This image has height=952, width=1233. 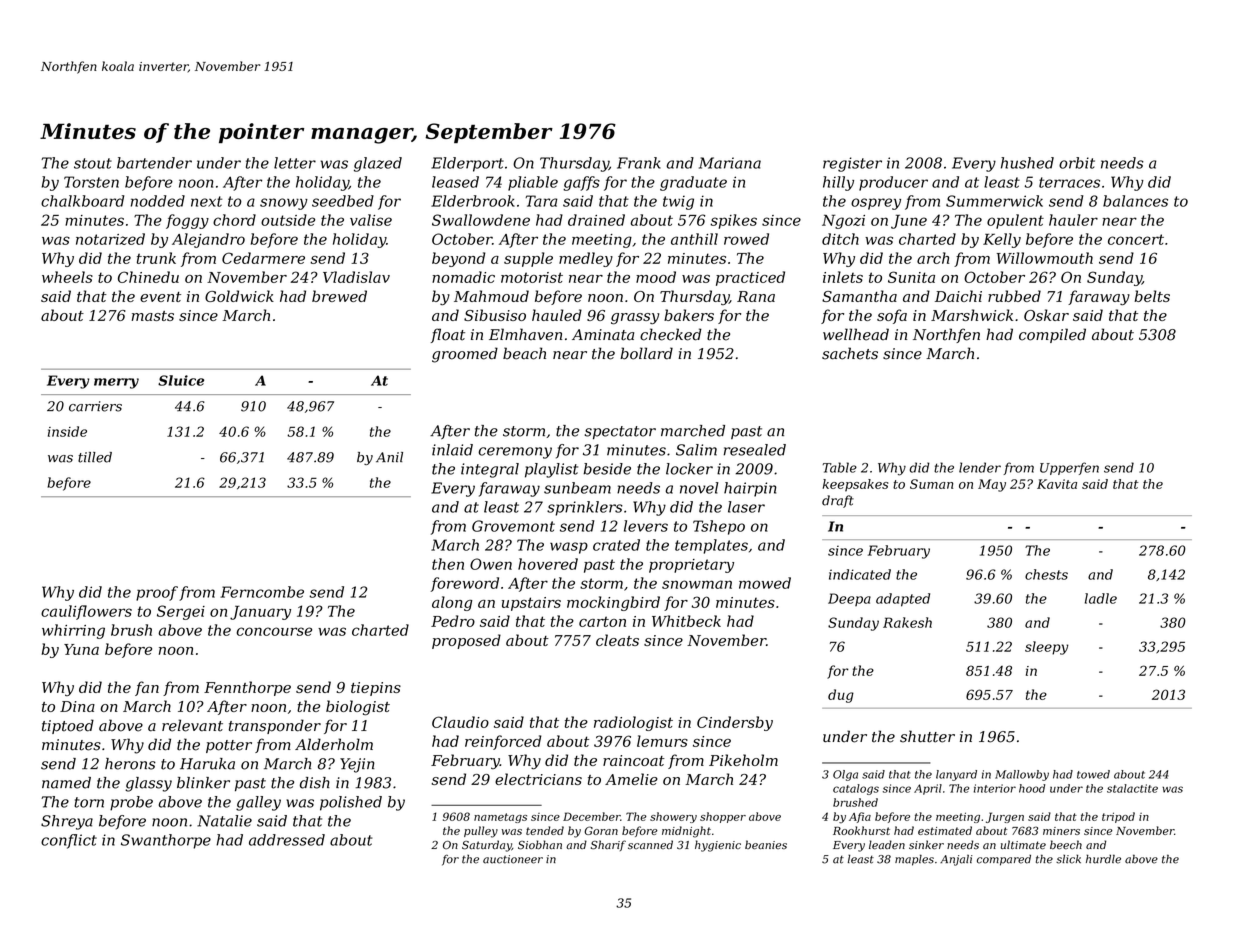 What do you see at coordinates (69, 841) in the image?
I see `conflict` at bounding box center [69, 841].
